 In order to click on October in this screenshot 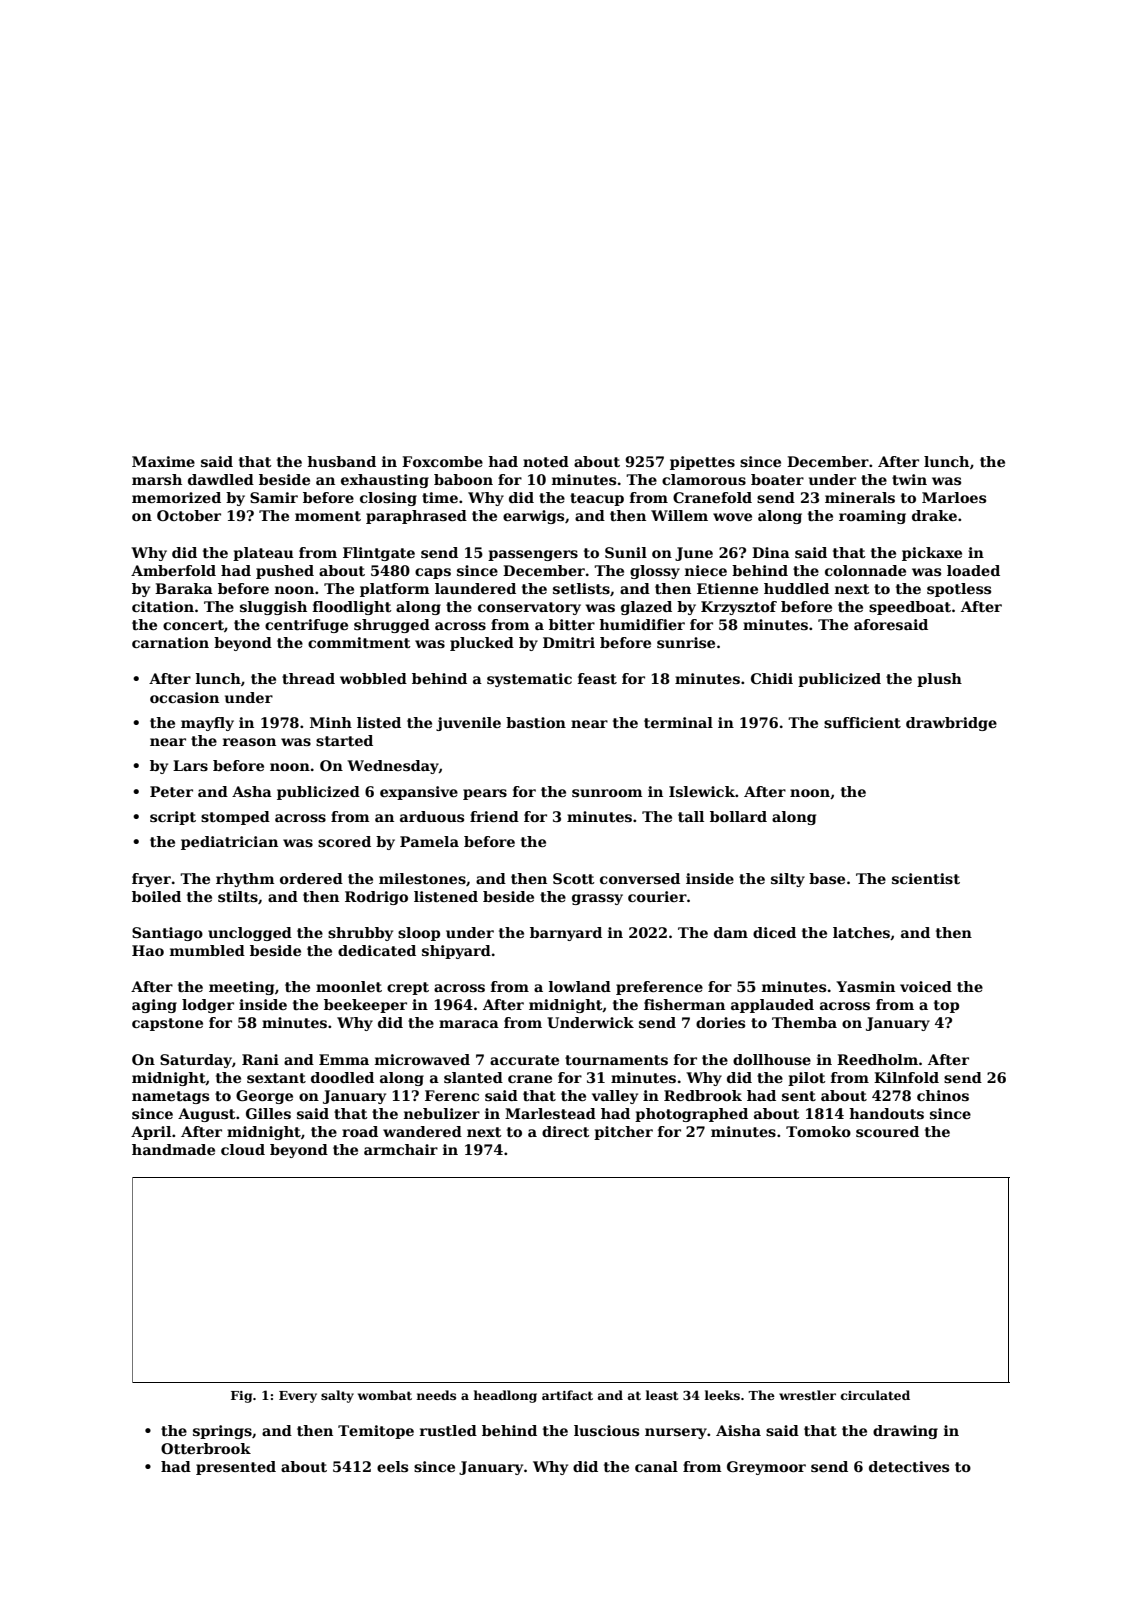, I will do `click(189, 515)`.
